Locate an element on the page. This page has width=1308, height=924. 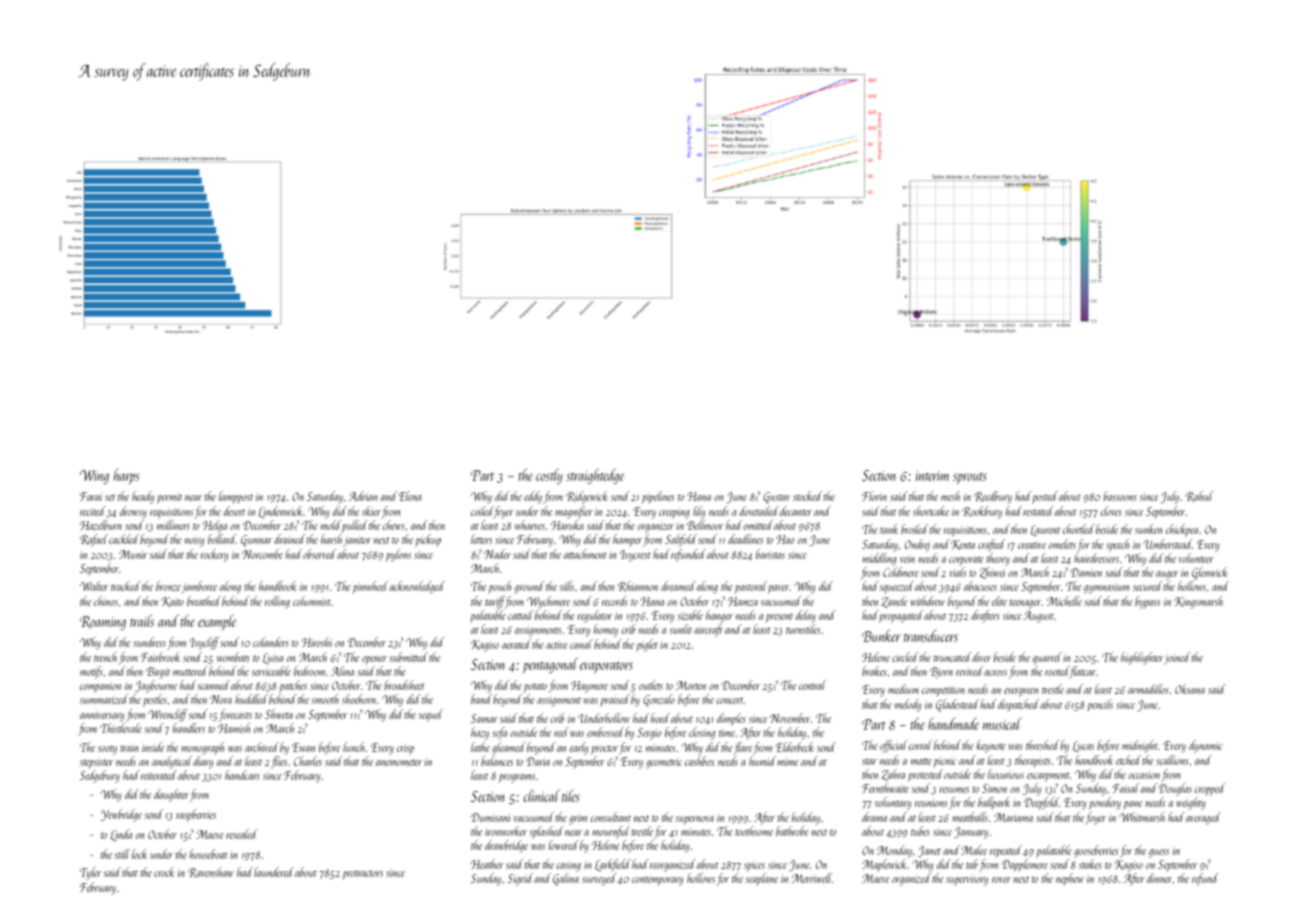
harps is located at coordinates (127, 476).
